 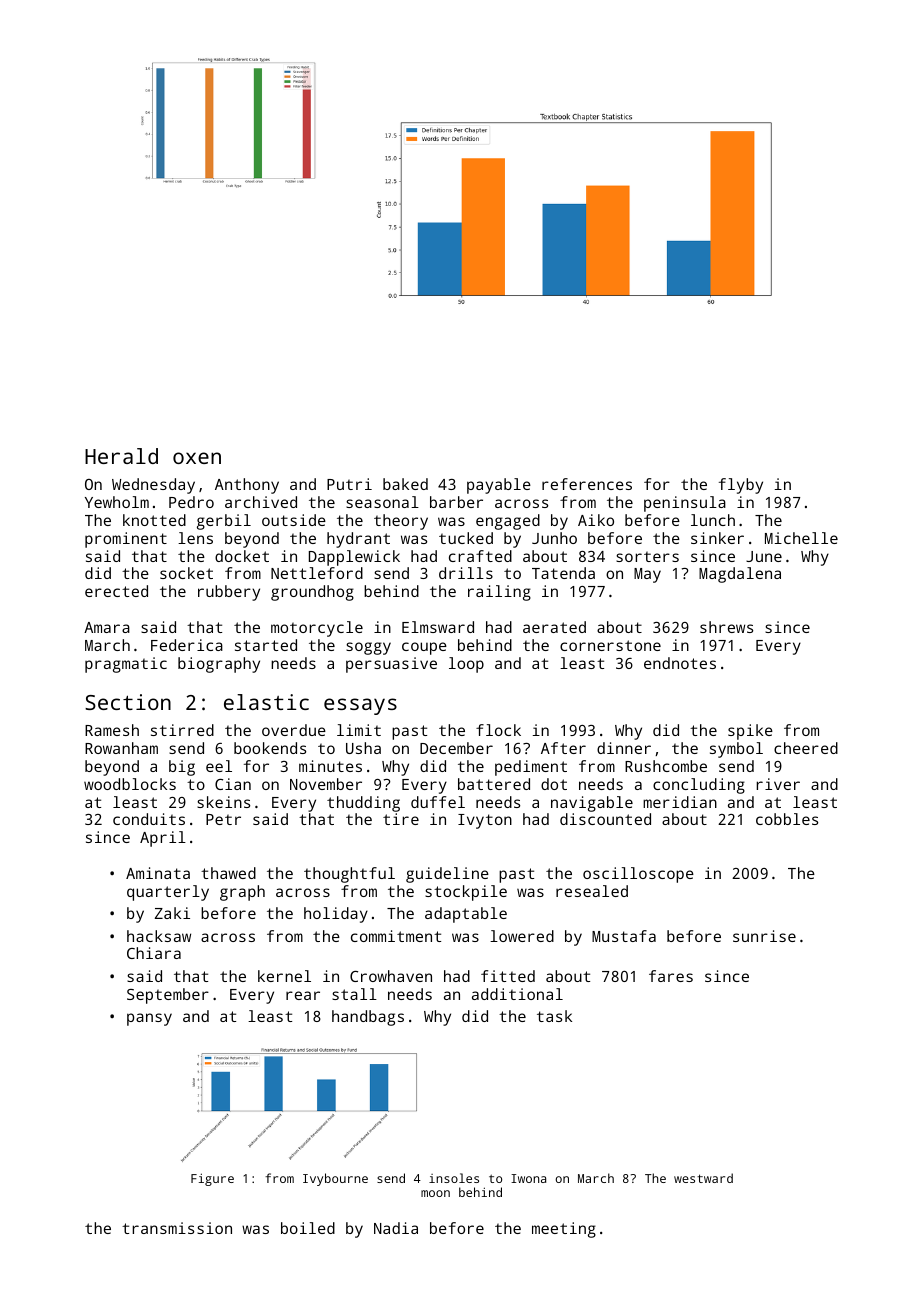 What do you see at coordinates (359, 730) in the screenshot?
I see `limit` at bounding box center [359, 730].
